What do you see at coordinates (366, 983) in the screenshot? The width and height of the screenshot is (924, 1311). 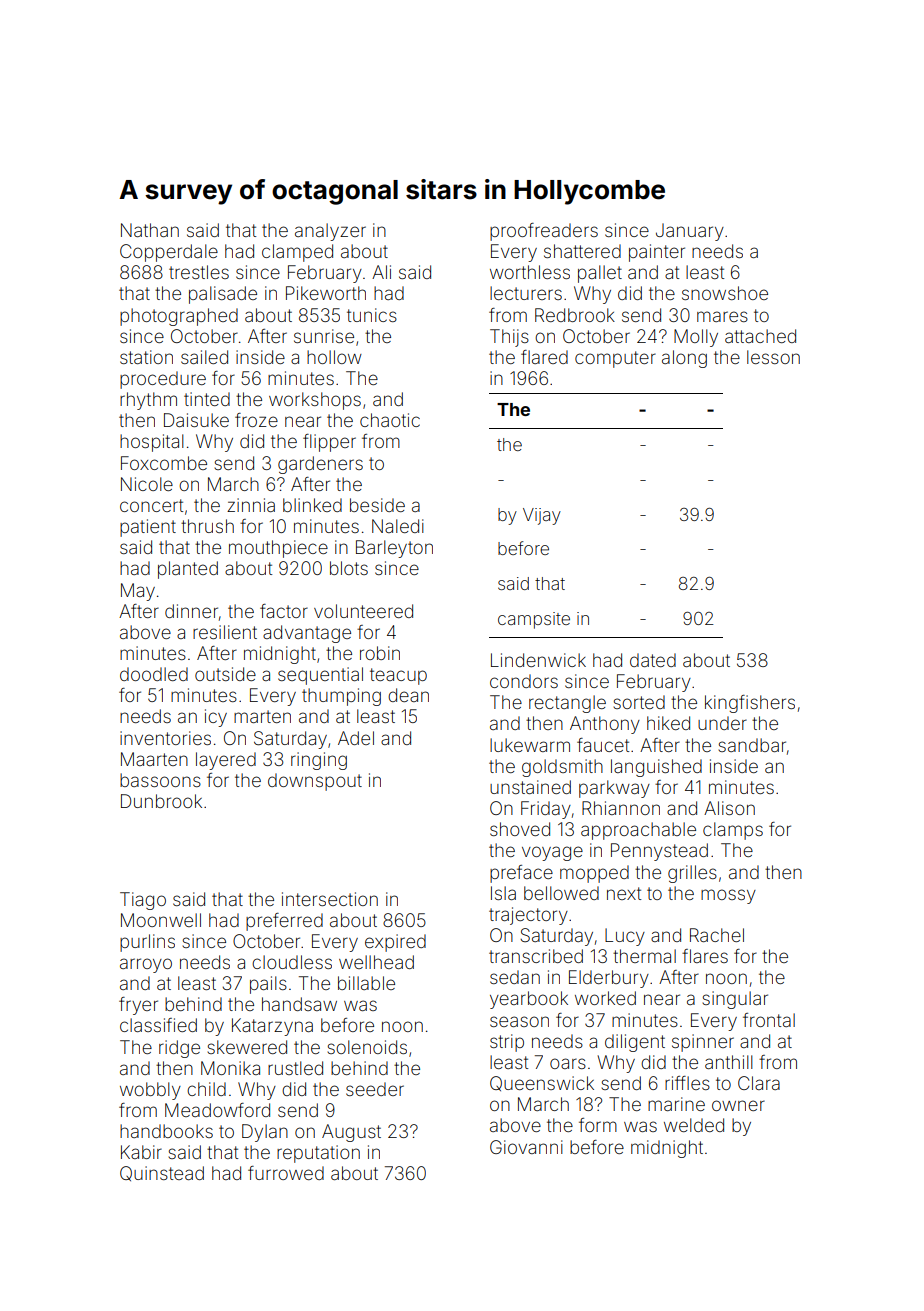 I see `billable` at bounding box center [366, 983].
